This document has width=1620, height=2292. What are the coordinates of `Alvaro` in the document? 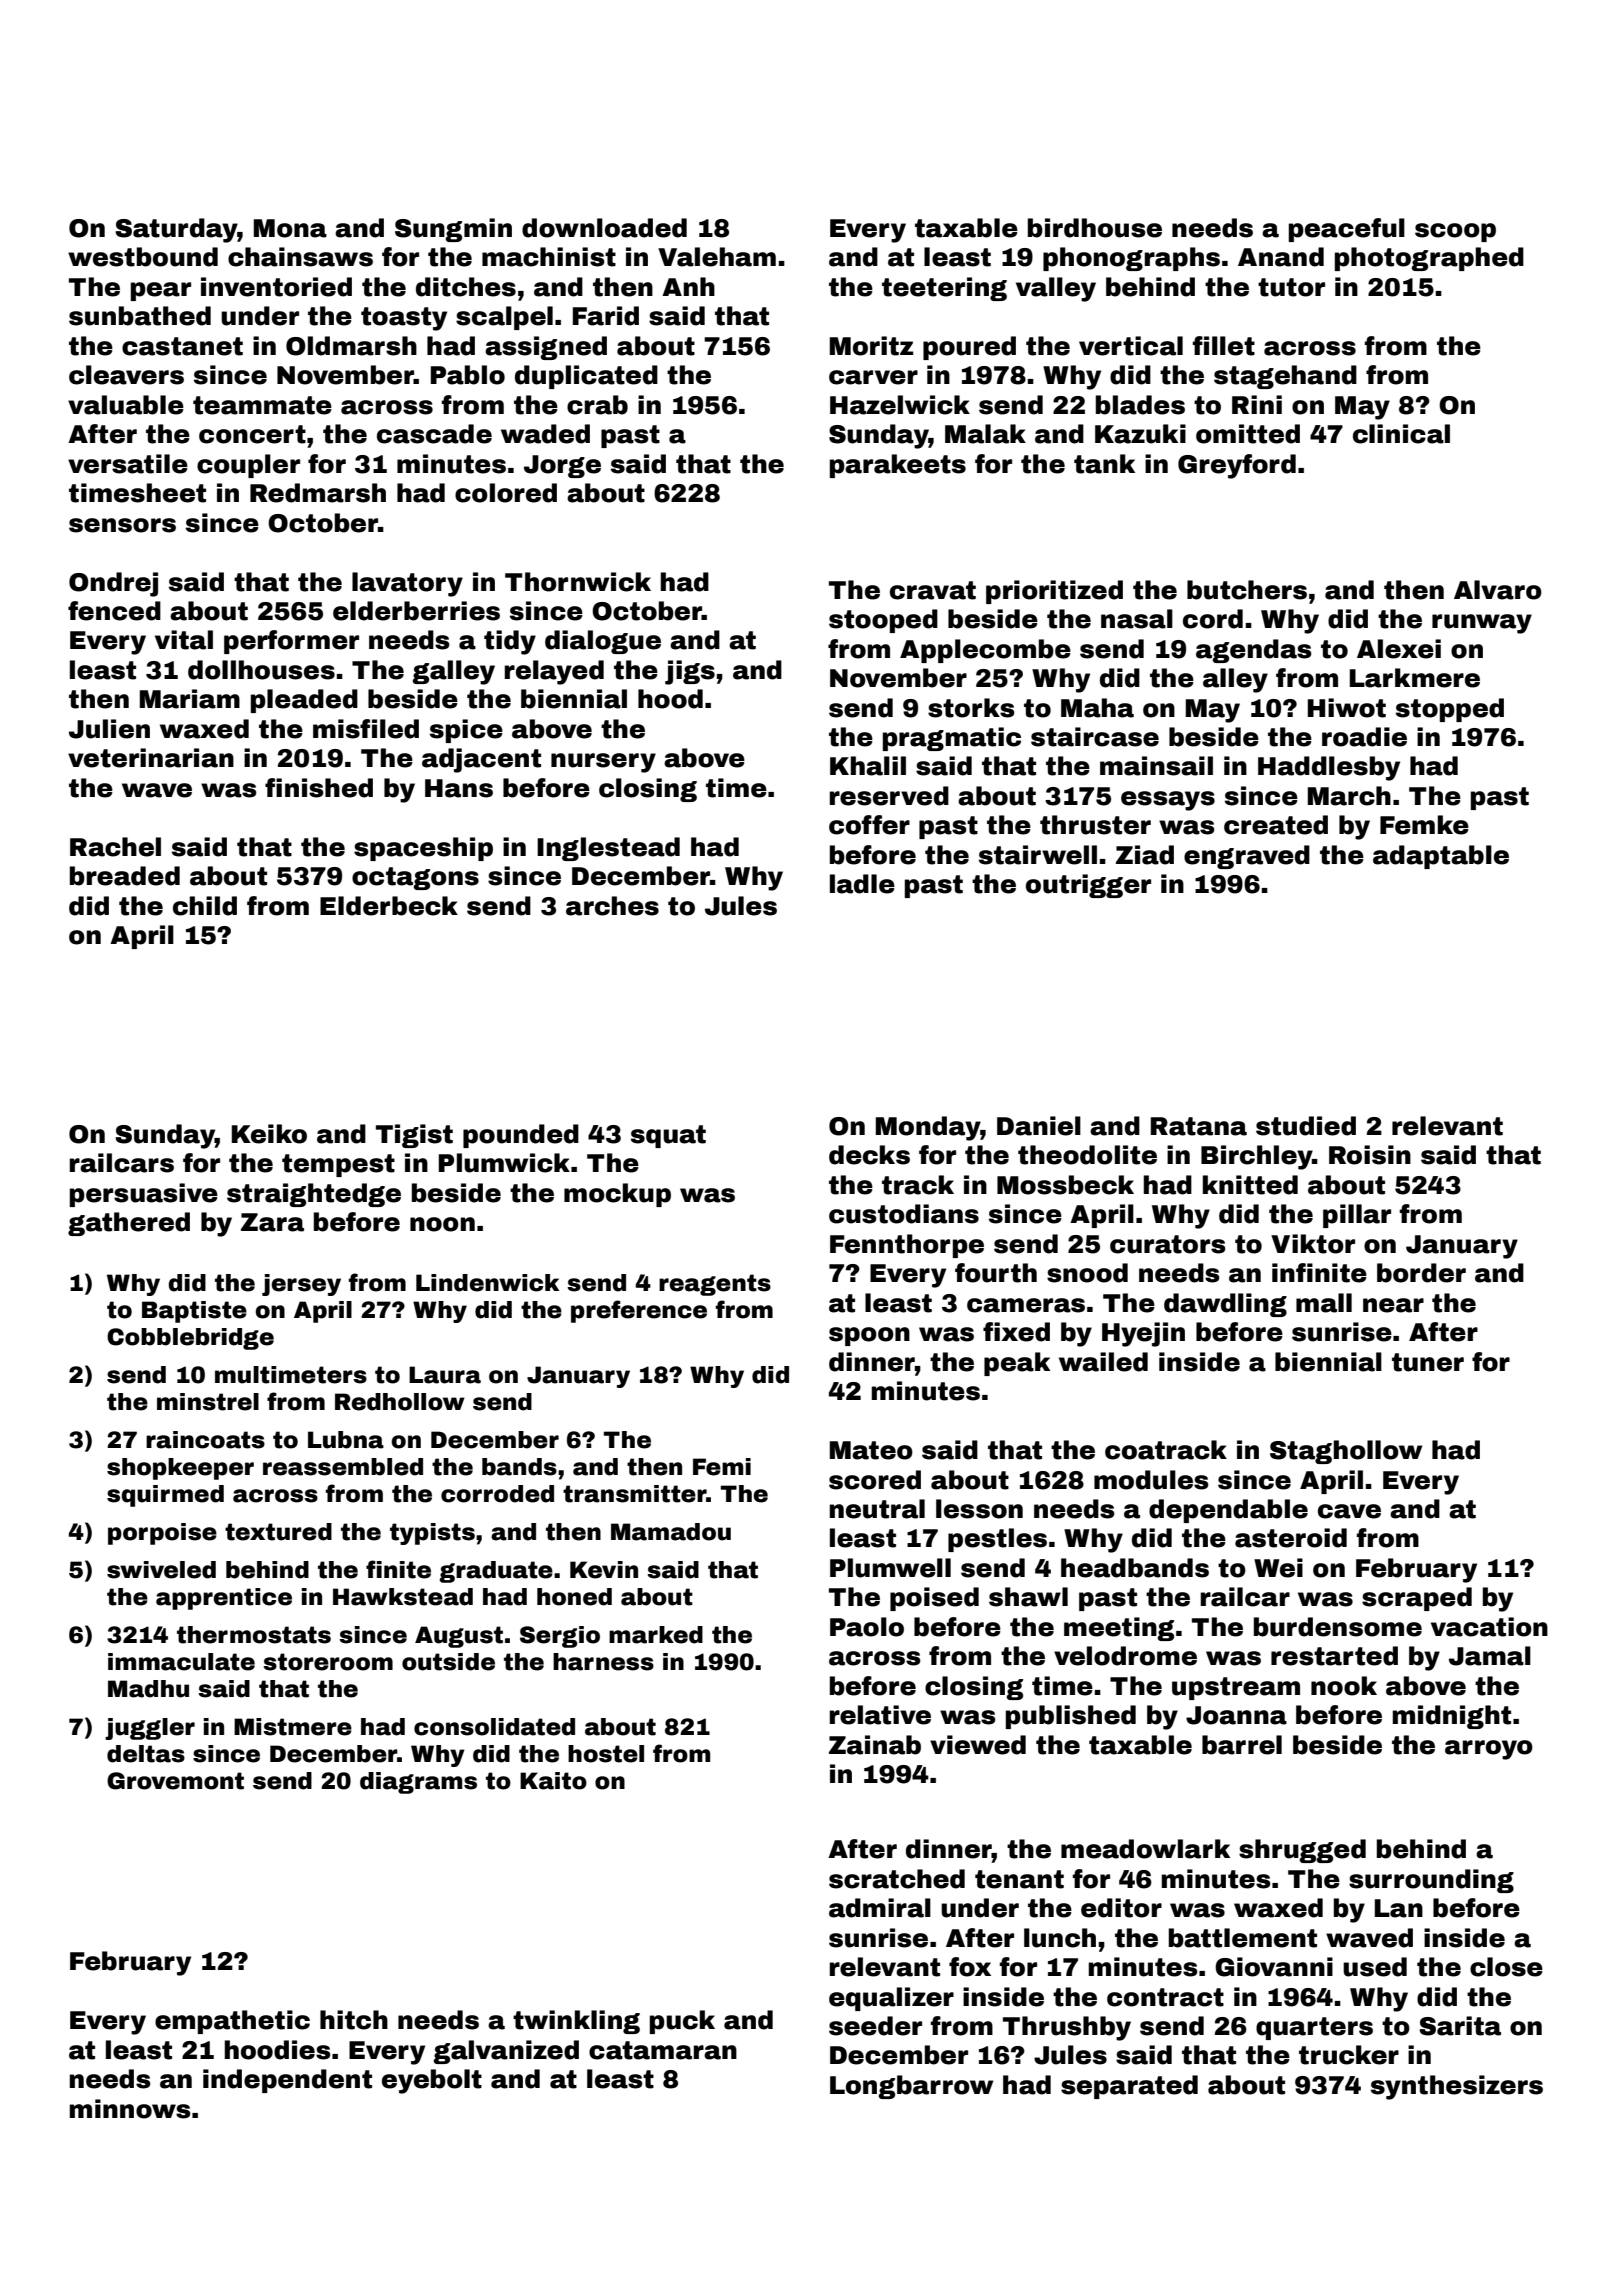 It's located at (1498, 590).
